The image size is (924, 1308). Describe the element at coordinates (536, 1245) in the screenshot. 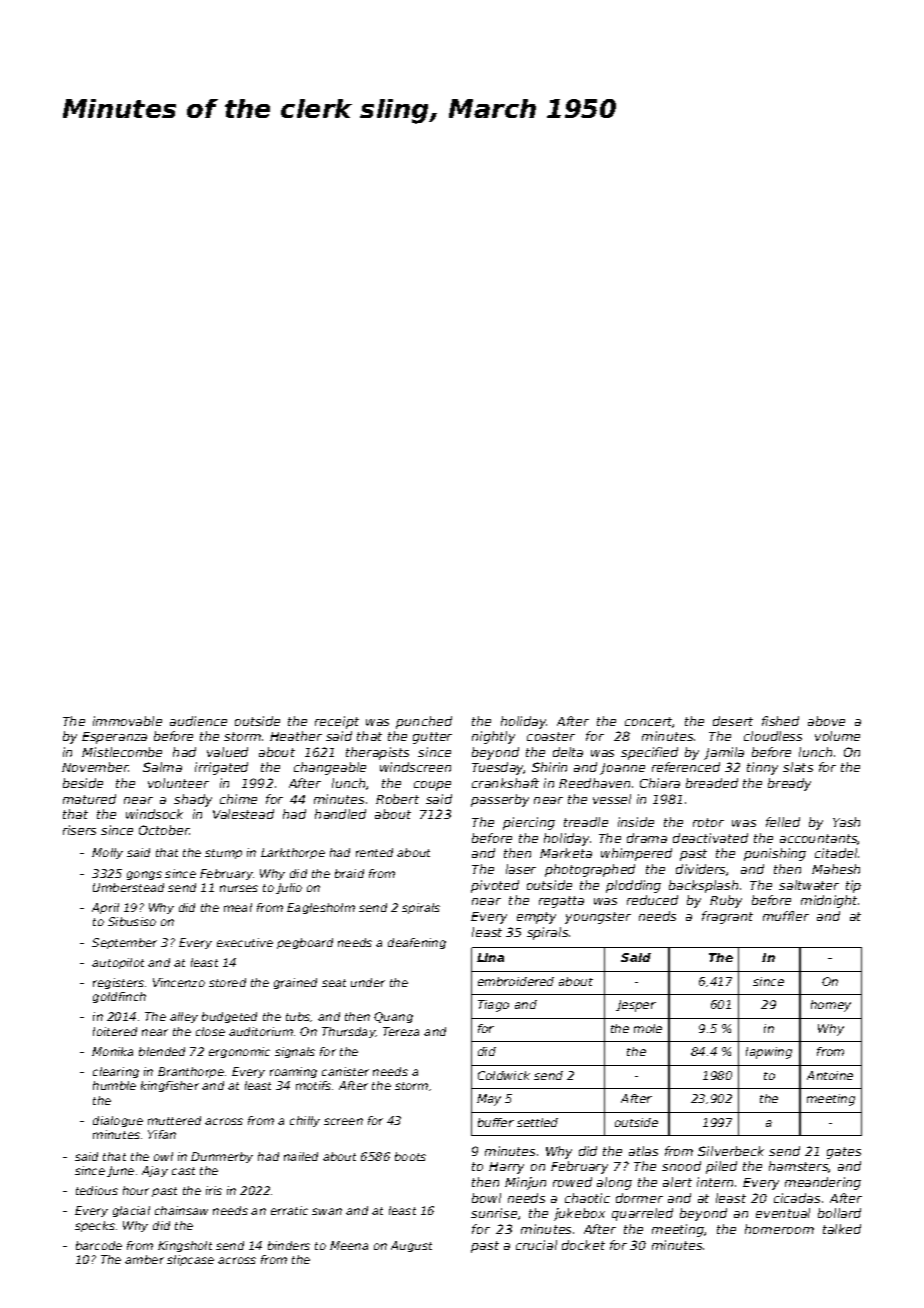

I see `crucial` at that location.
